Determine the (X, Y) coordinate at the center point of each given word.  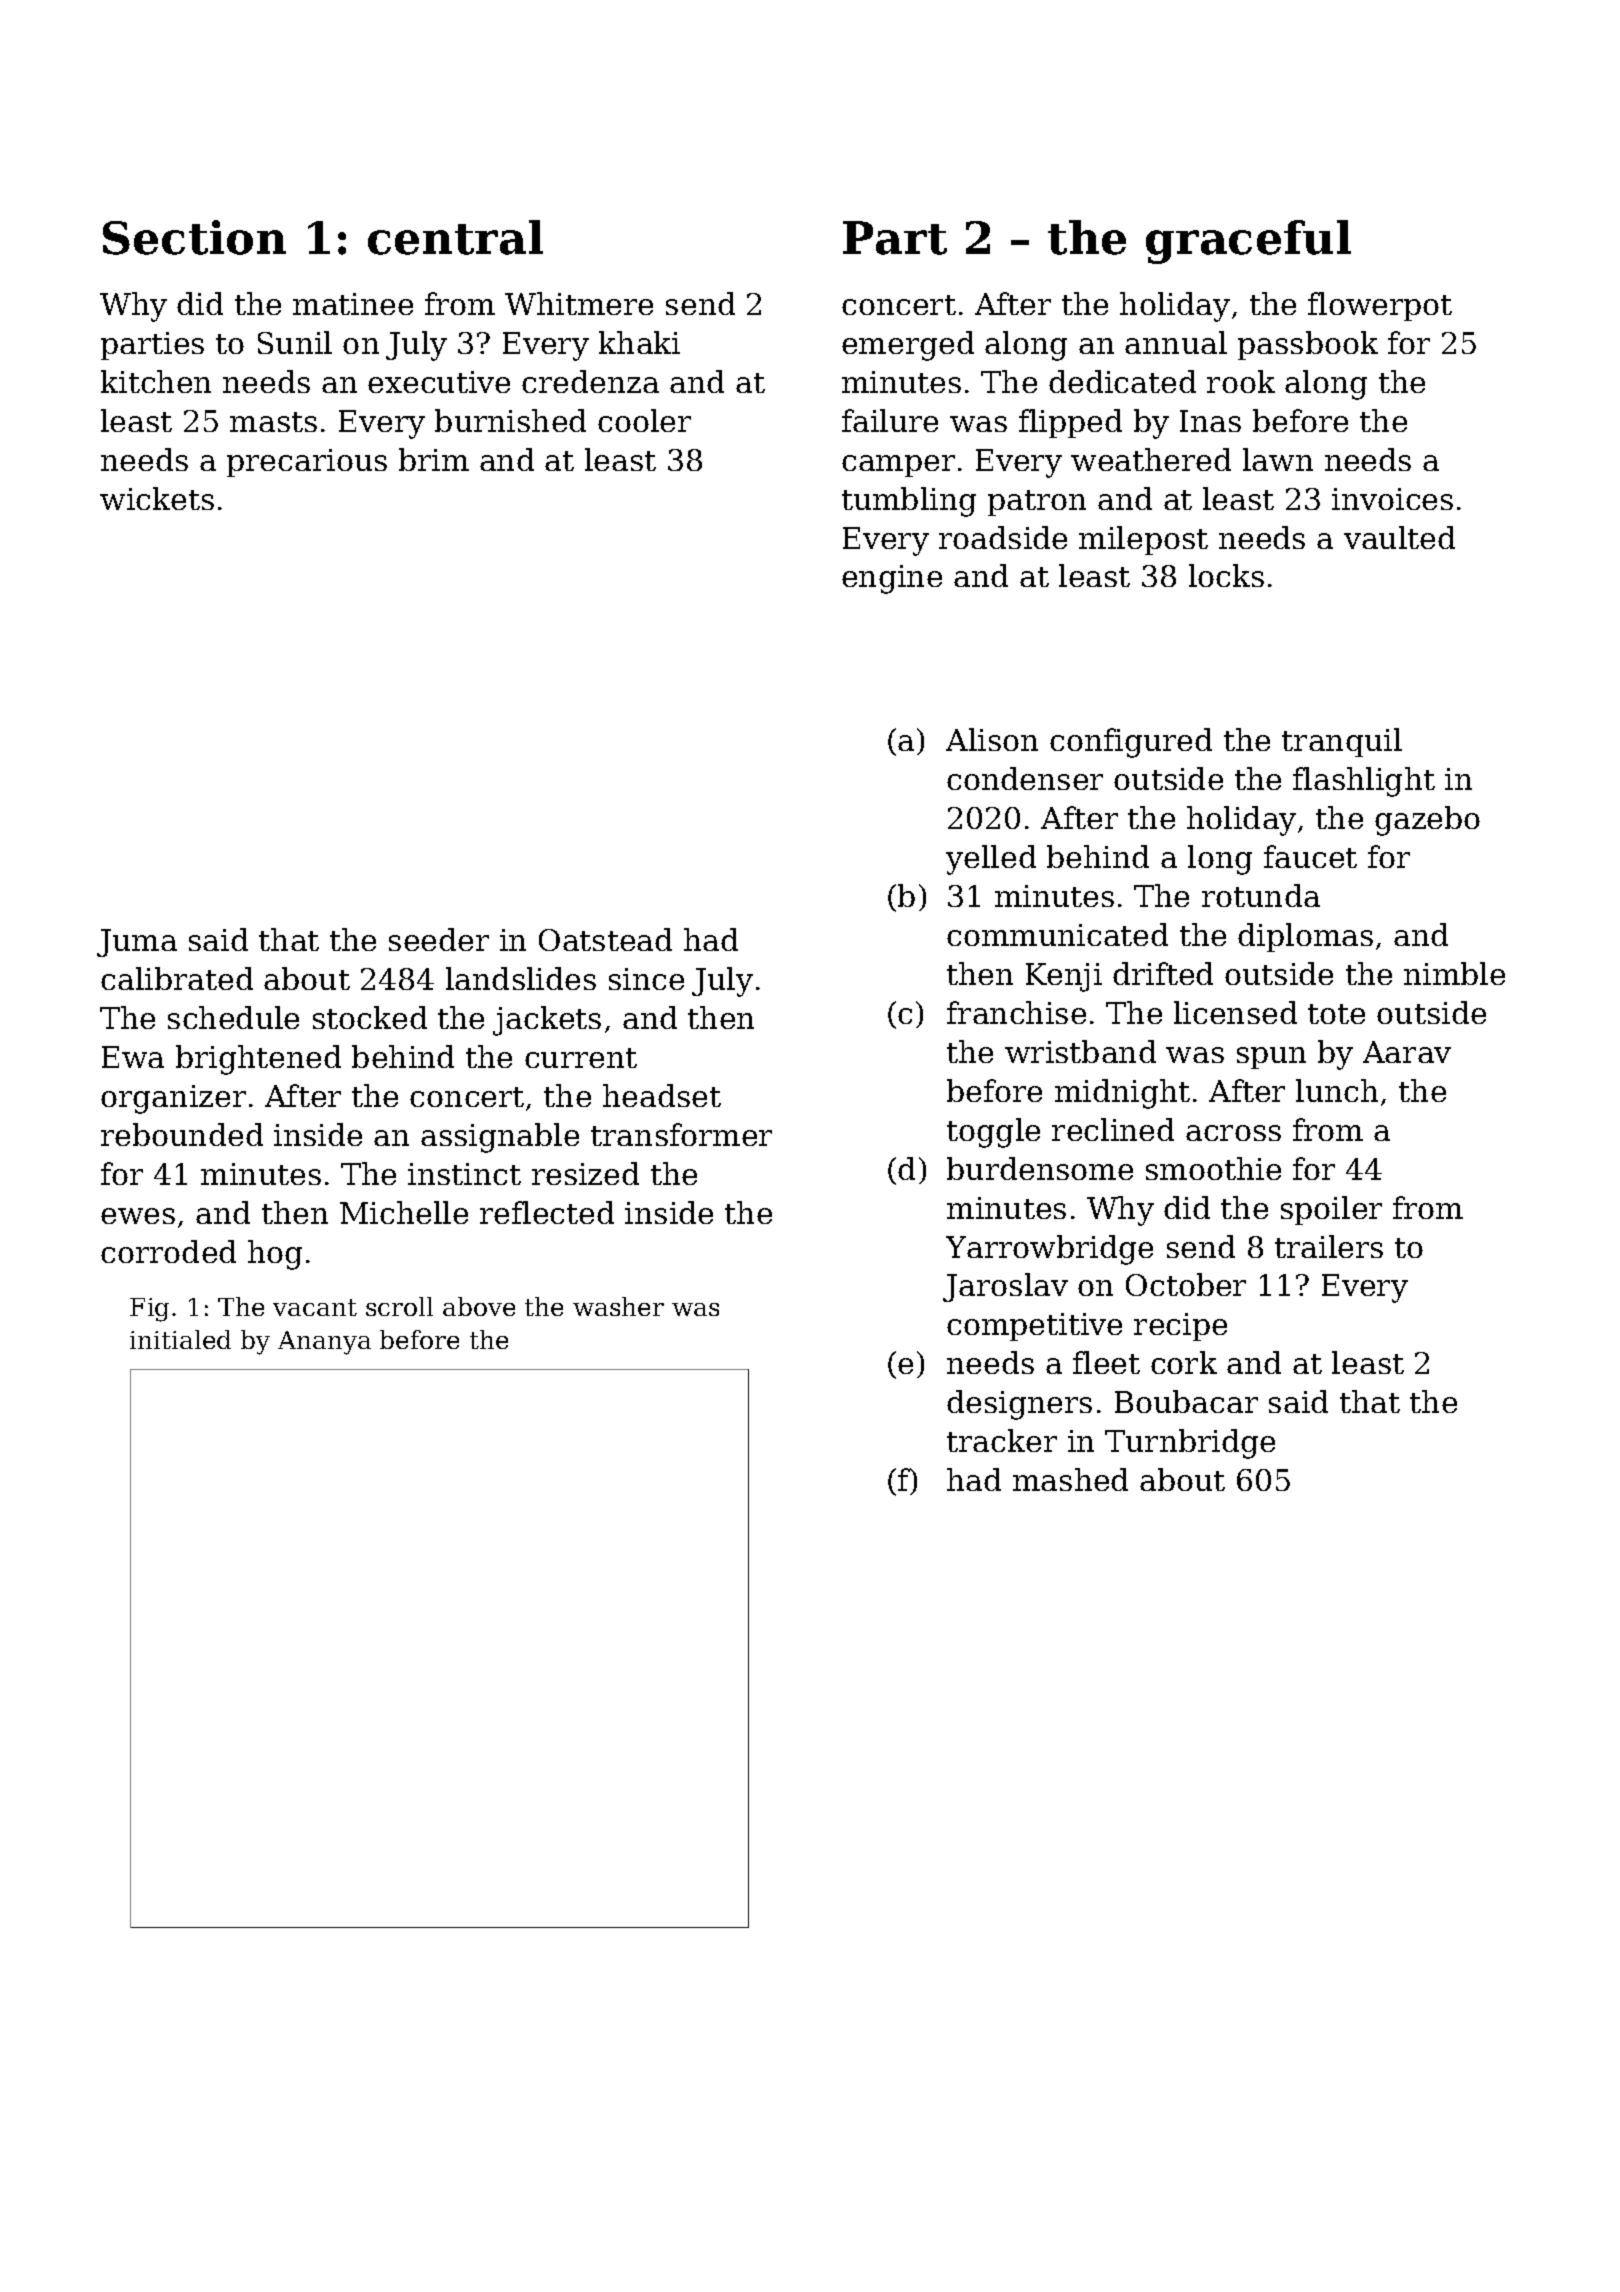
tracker (1002, 1440)
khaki (639, 342)
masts (273, 422)
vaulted (1399, 537)
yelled (991, 860)
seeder (439, 939)
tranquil (1342, 742)
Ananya (324, 1343)
